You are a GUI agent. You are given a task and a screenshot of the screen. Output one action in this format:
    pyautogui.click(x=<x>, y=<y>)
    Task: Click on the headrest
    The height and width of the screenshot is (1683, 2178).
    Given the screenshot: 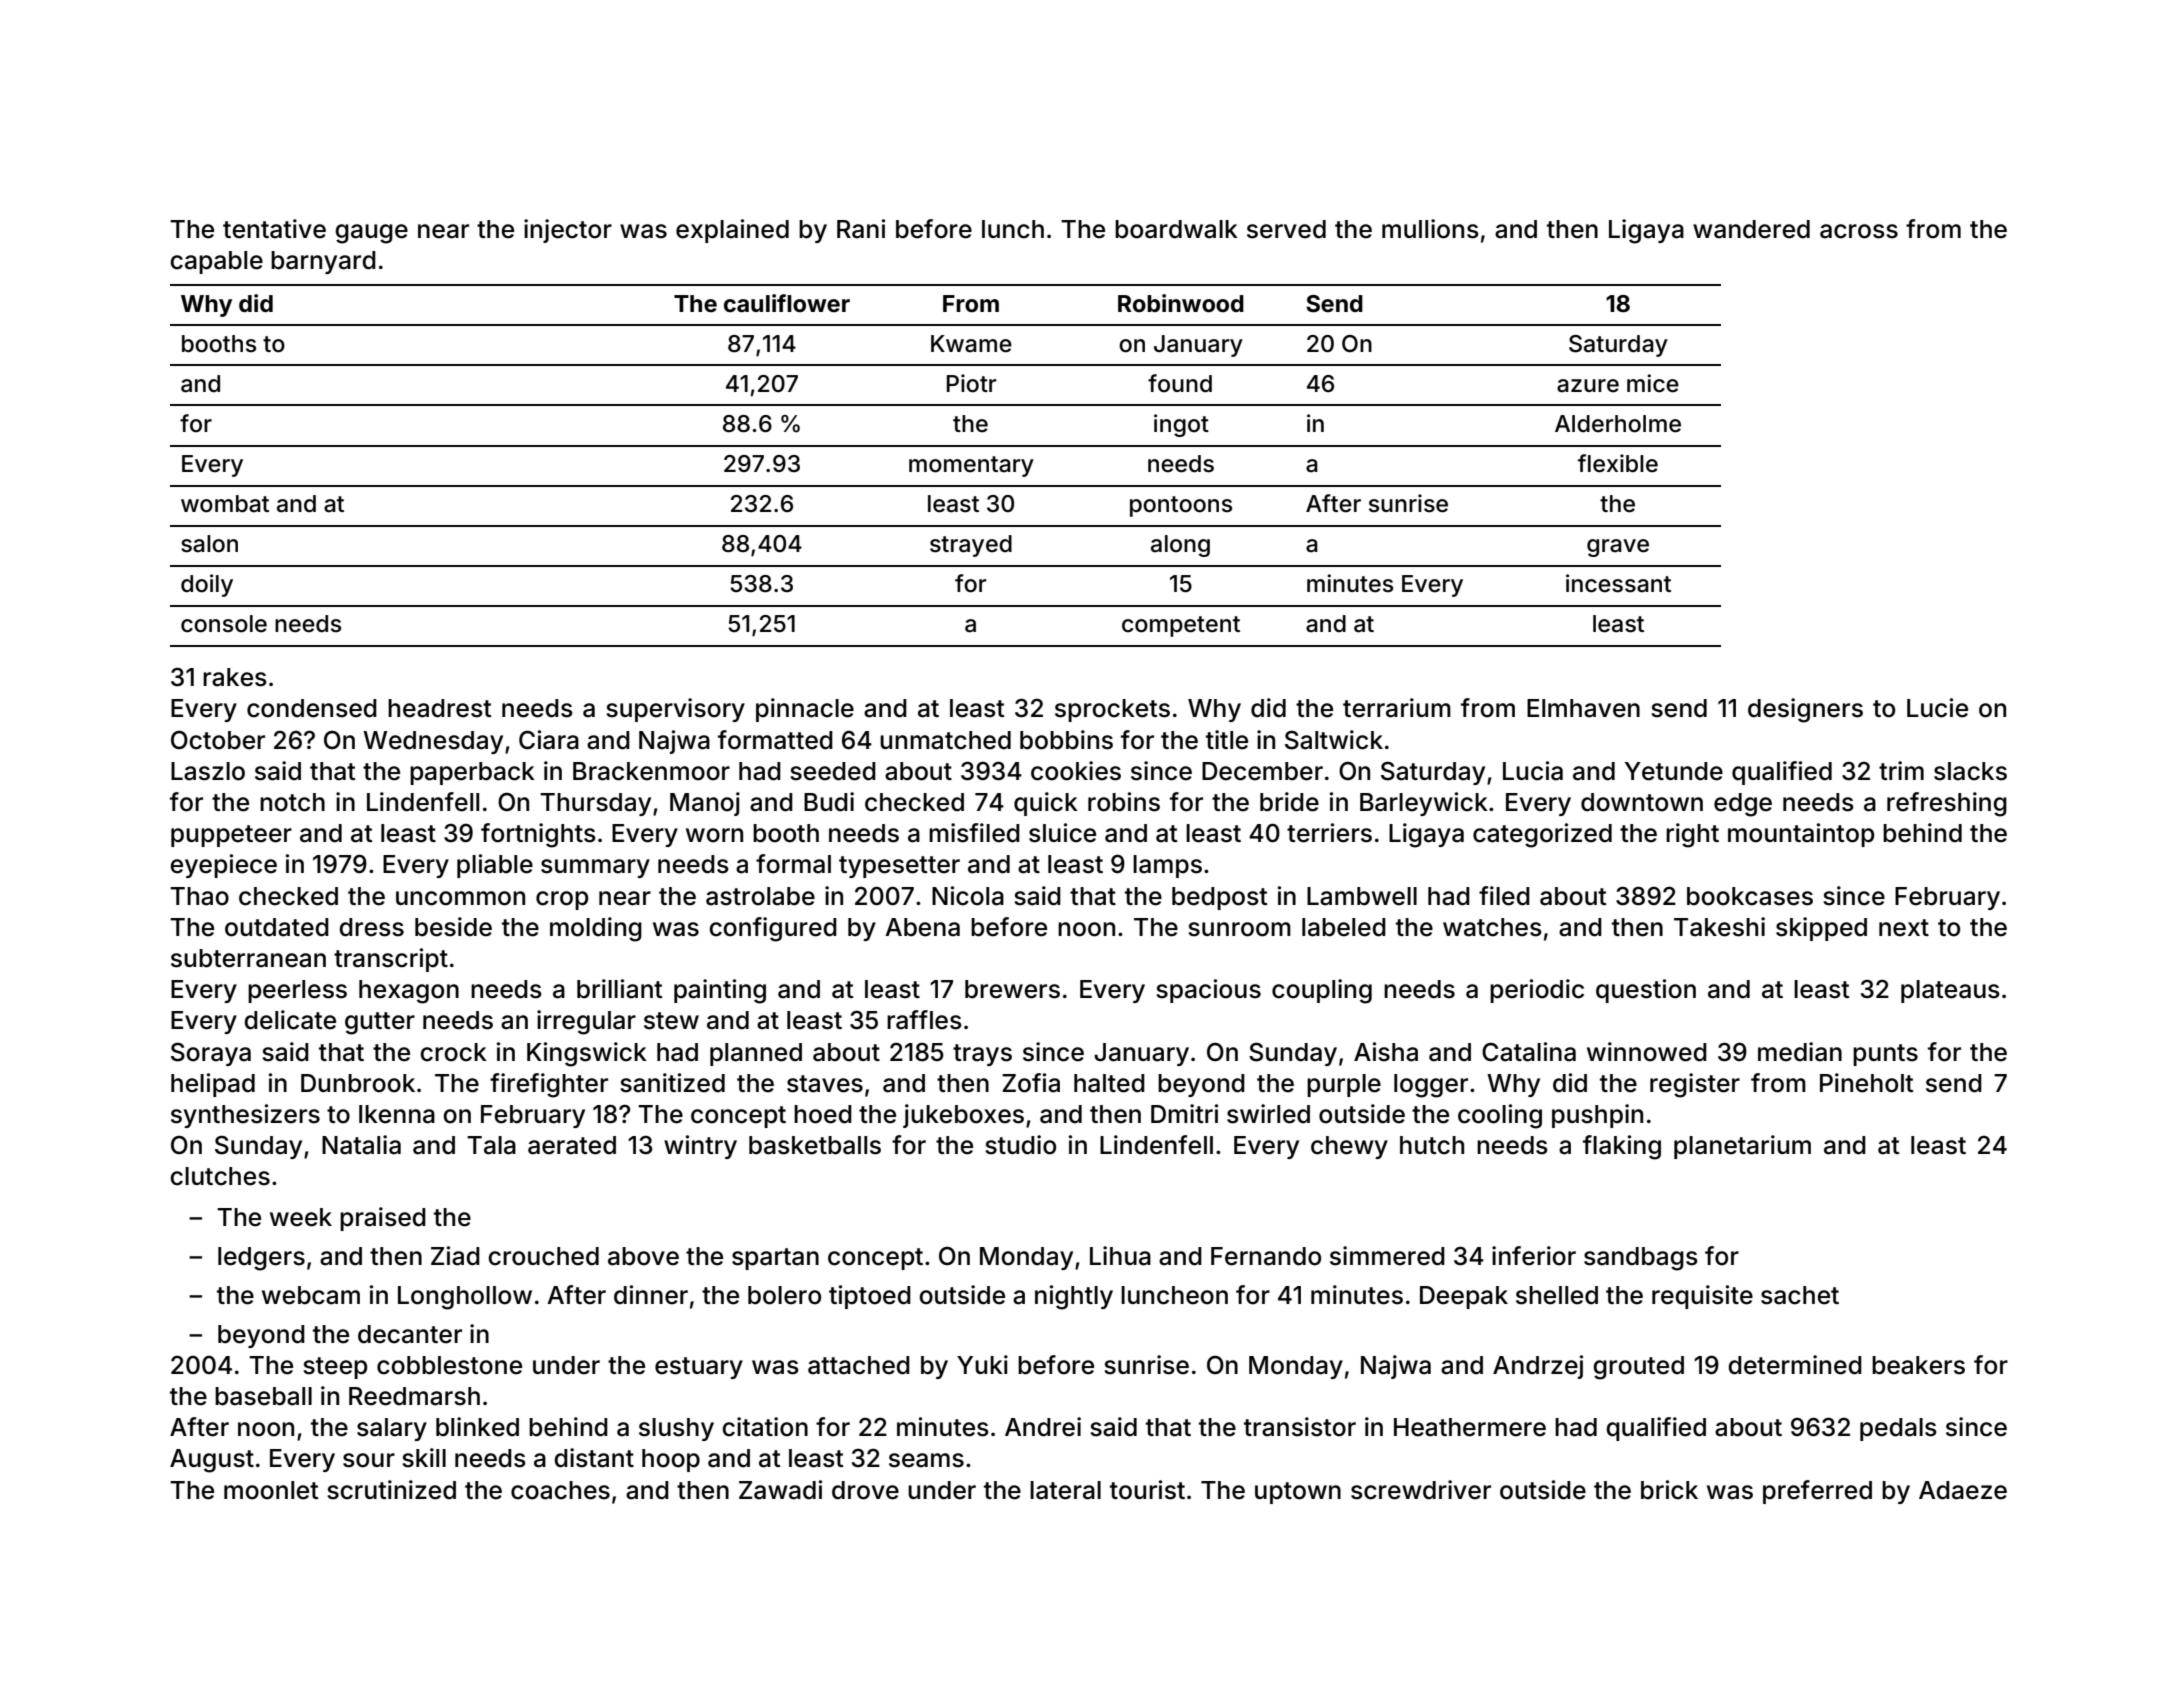 What is the action you would take?
    pyautogui.click(x=440, y=708)
